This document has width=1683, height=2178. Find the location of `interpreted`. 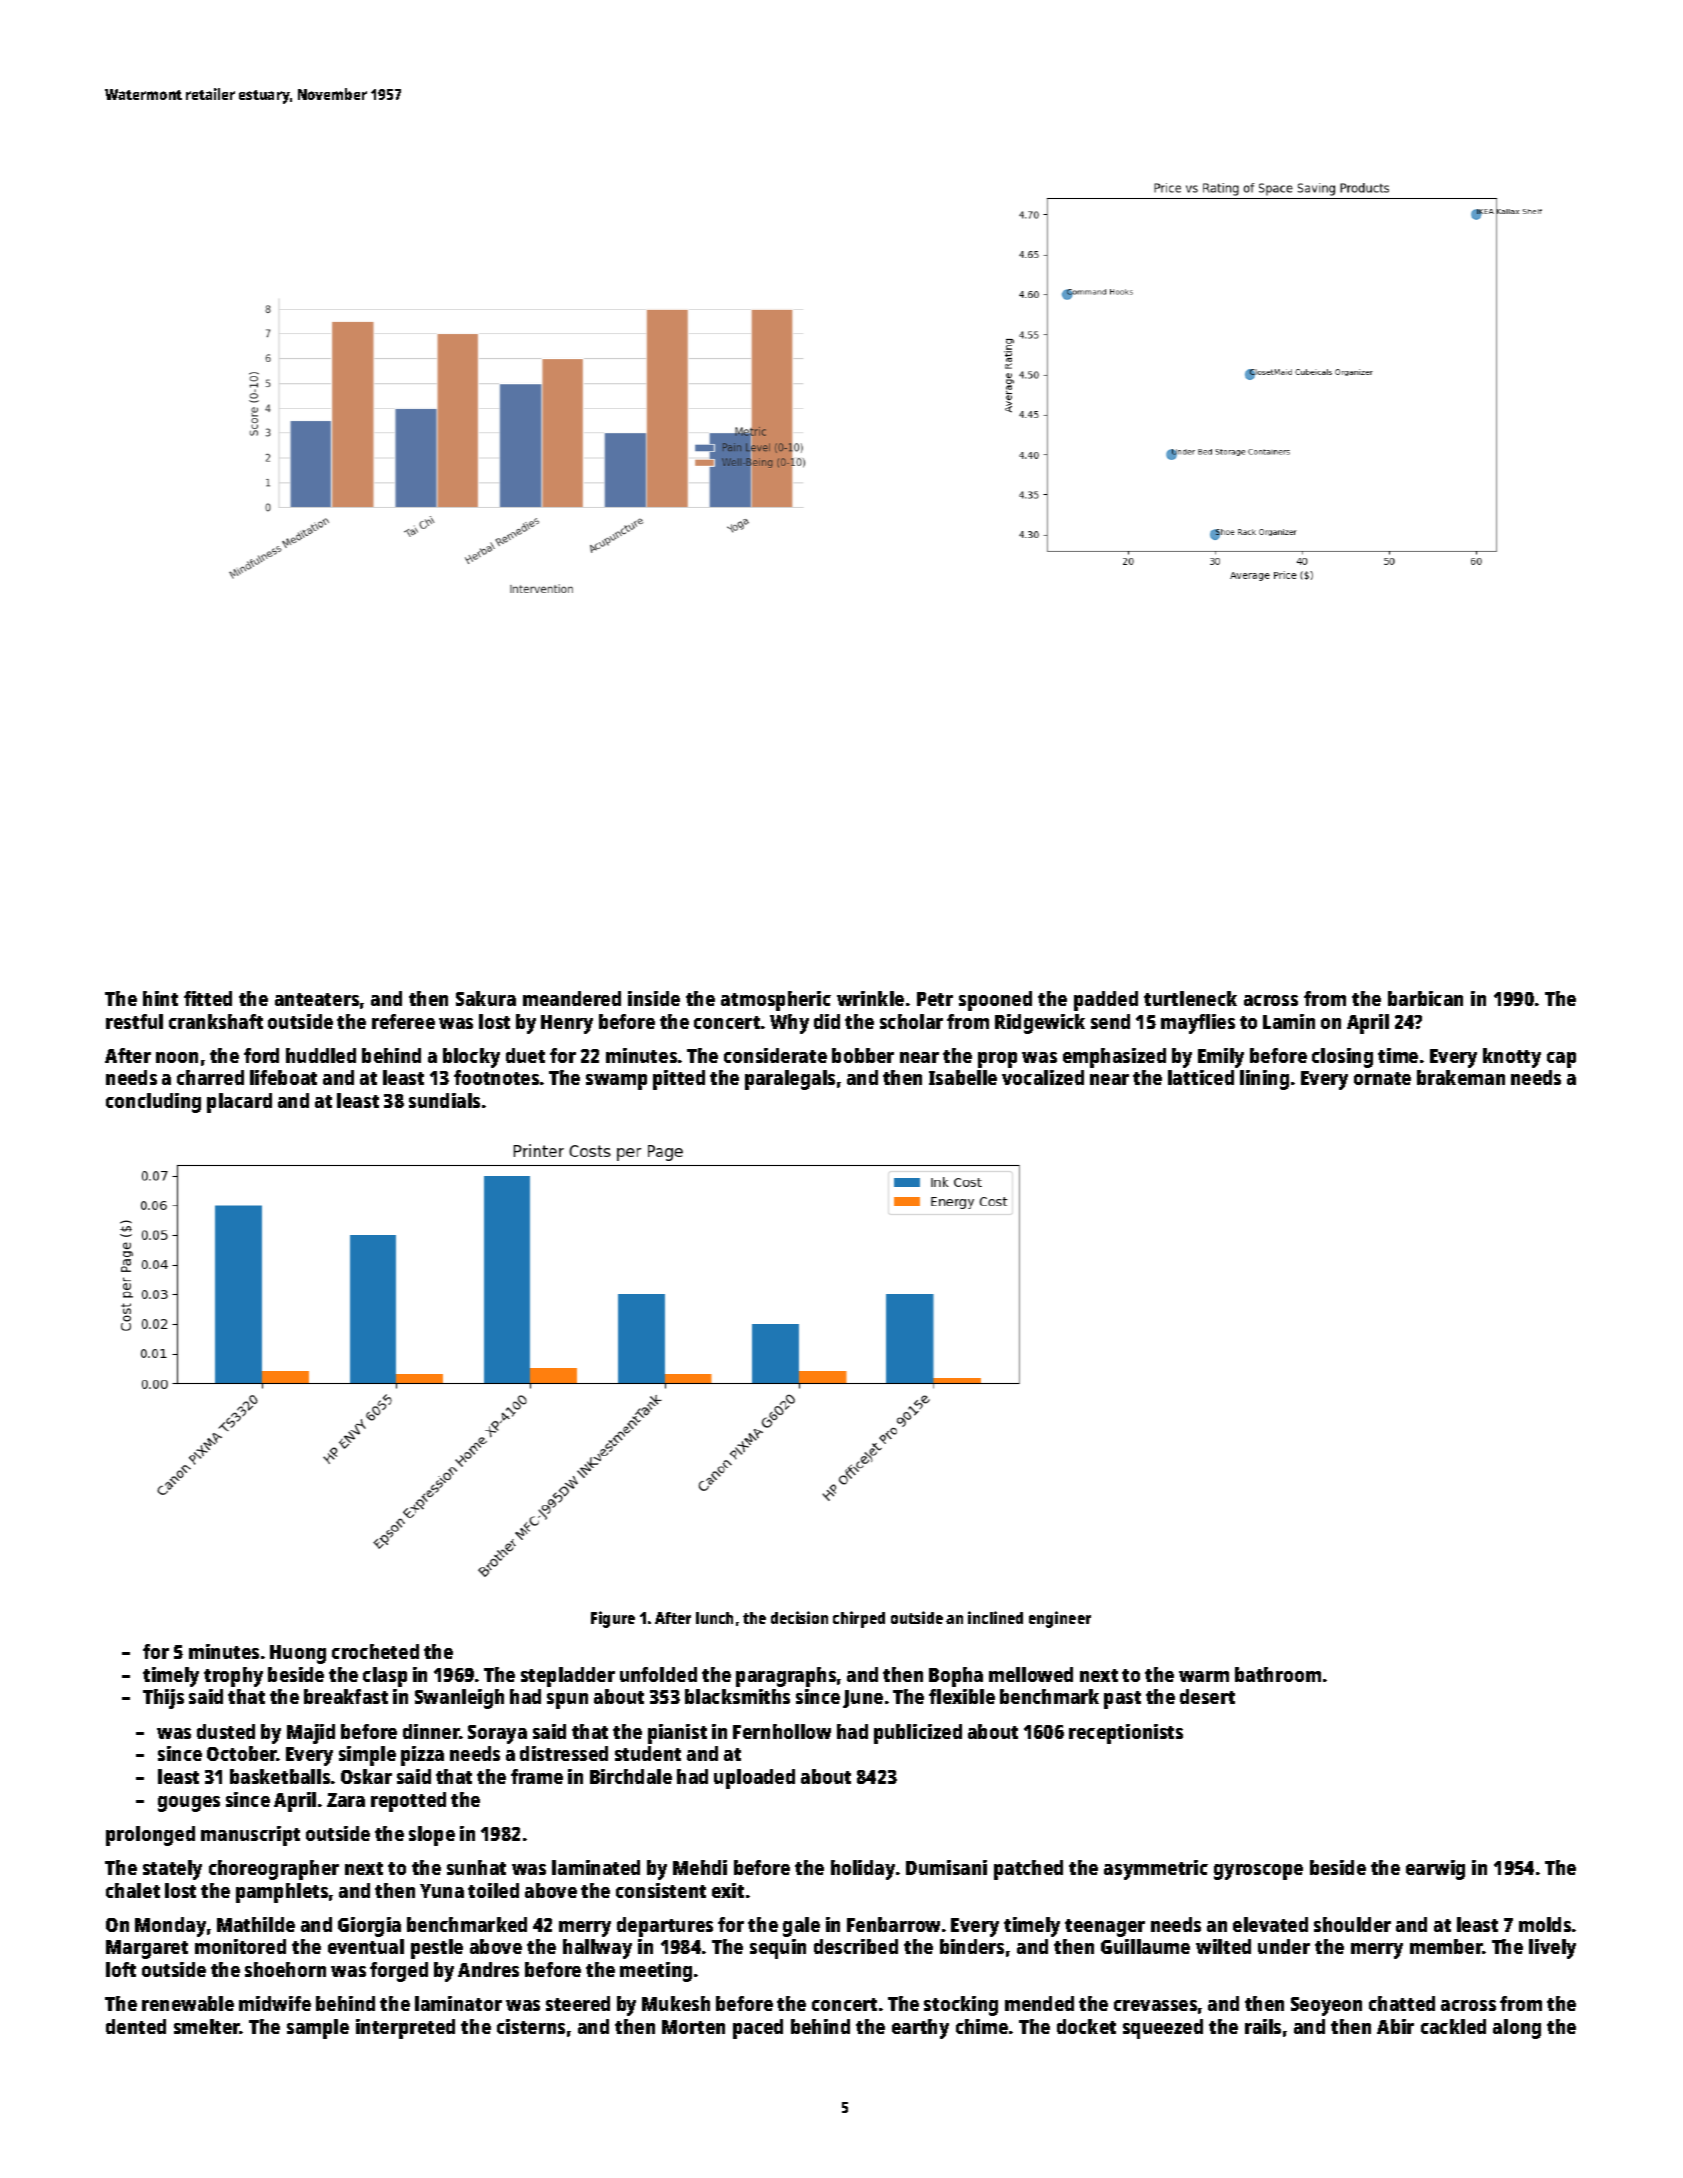

interpreted is located at coordinates (405, 2029).
